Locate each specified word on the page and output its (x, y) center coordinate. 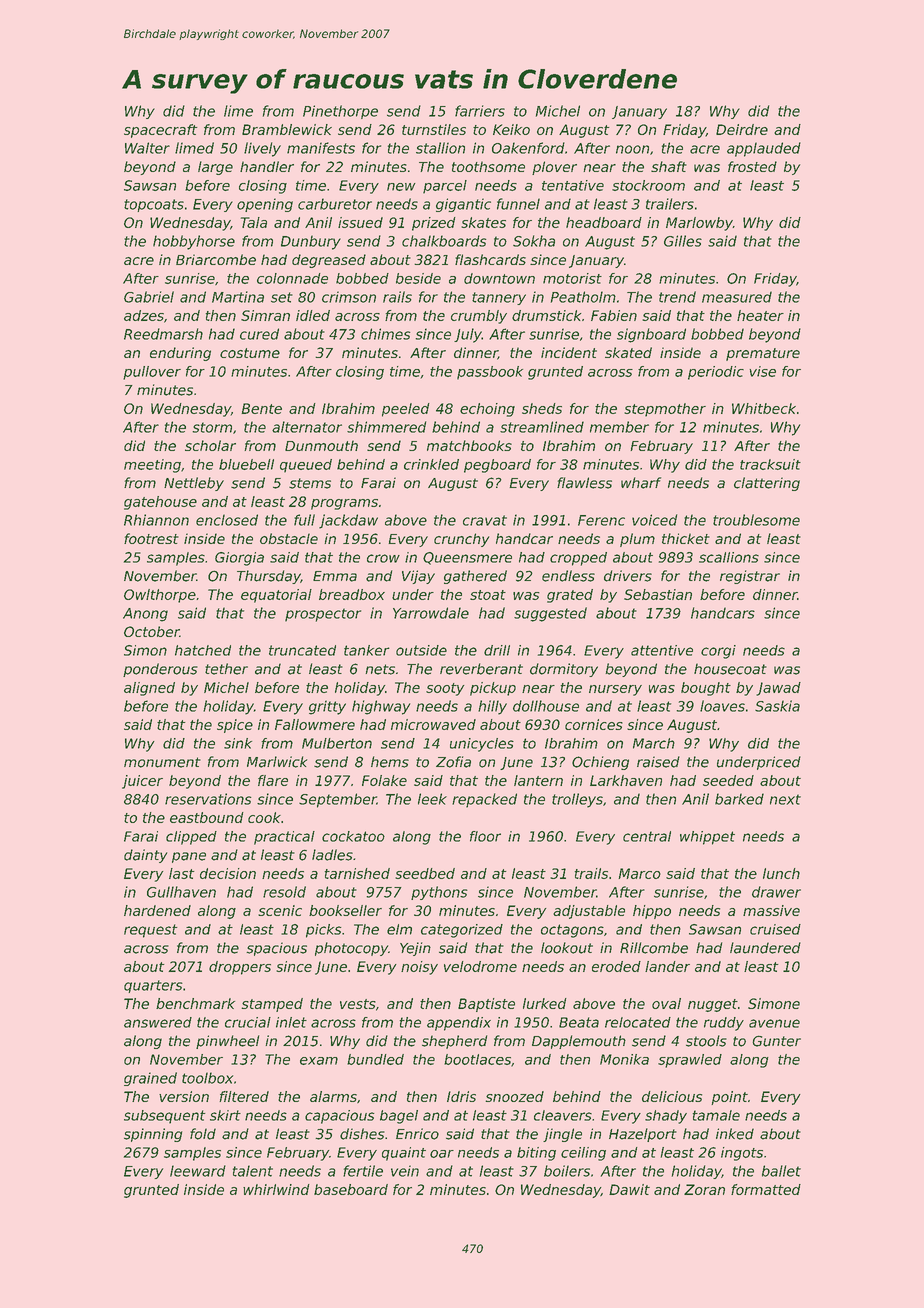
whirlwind (276, 1189)
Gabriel (149, 297)
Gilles (683, 241)
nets (380, 669)
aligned (149, 689)
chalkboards (444, 241)
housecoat (730, 669)
